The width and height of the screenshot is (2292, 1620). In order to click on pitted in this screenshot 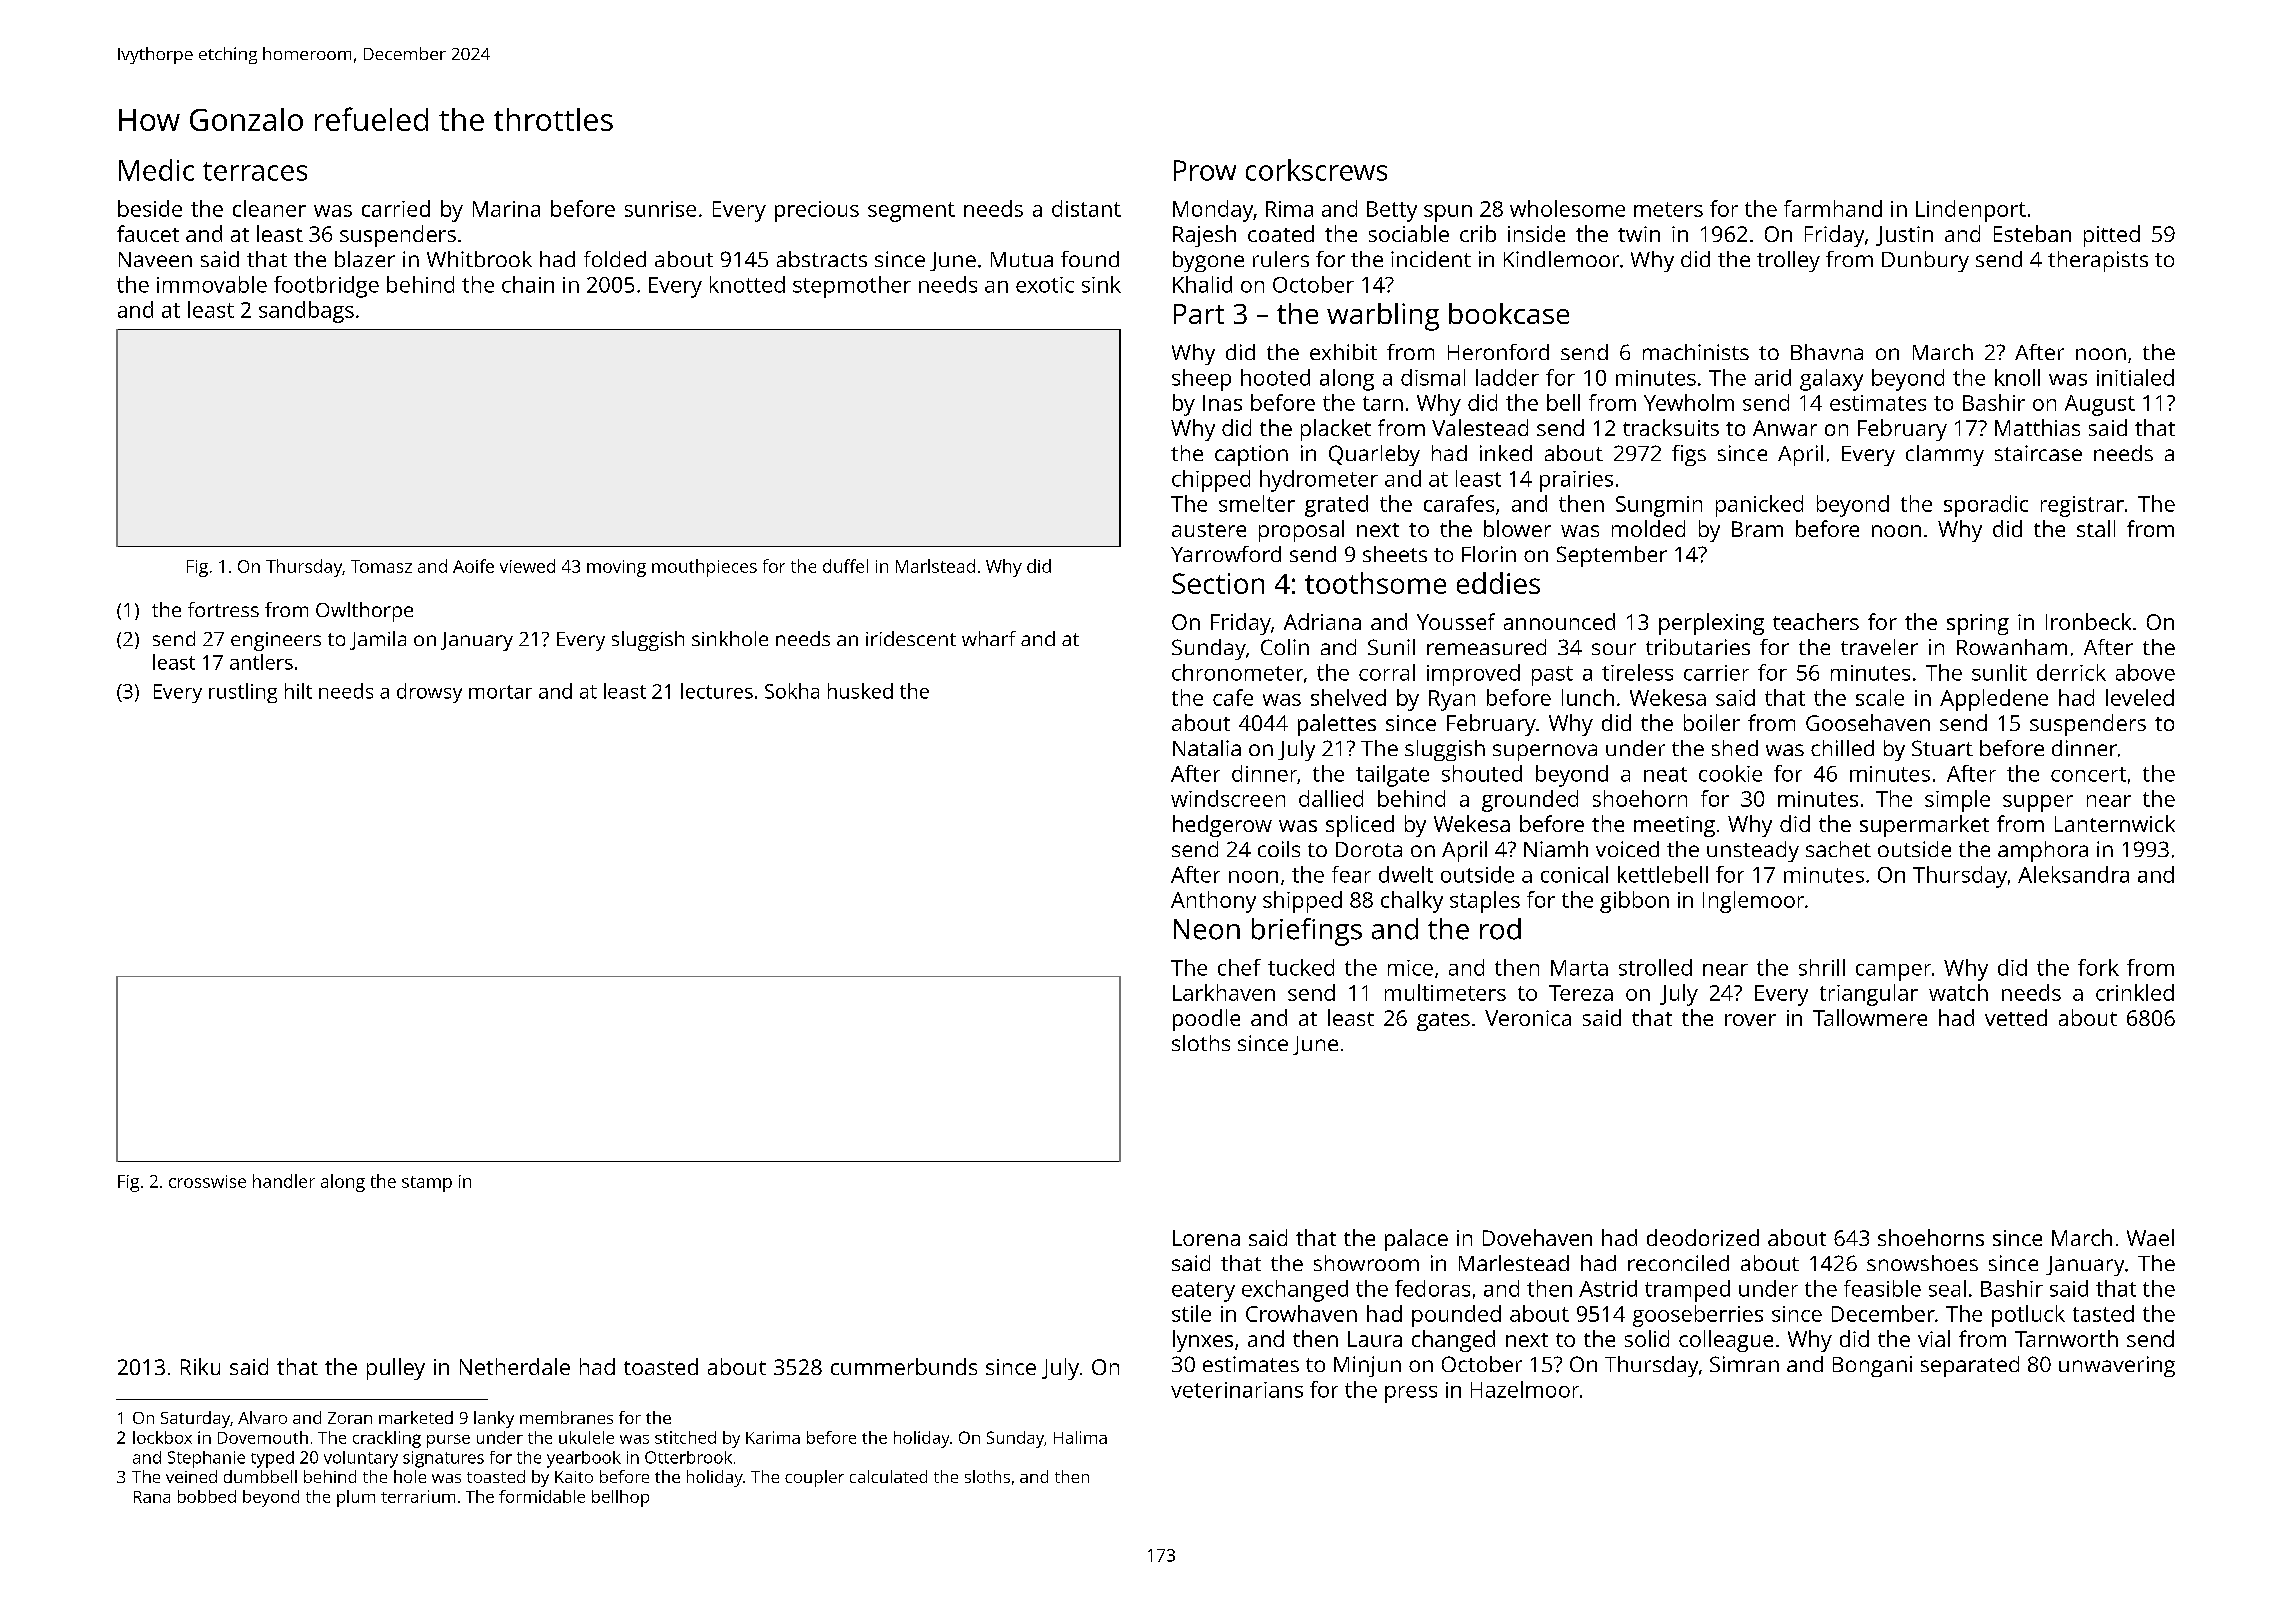, I will do `click(2112, 236)`.
